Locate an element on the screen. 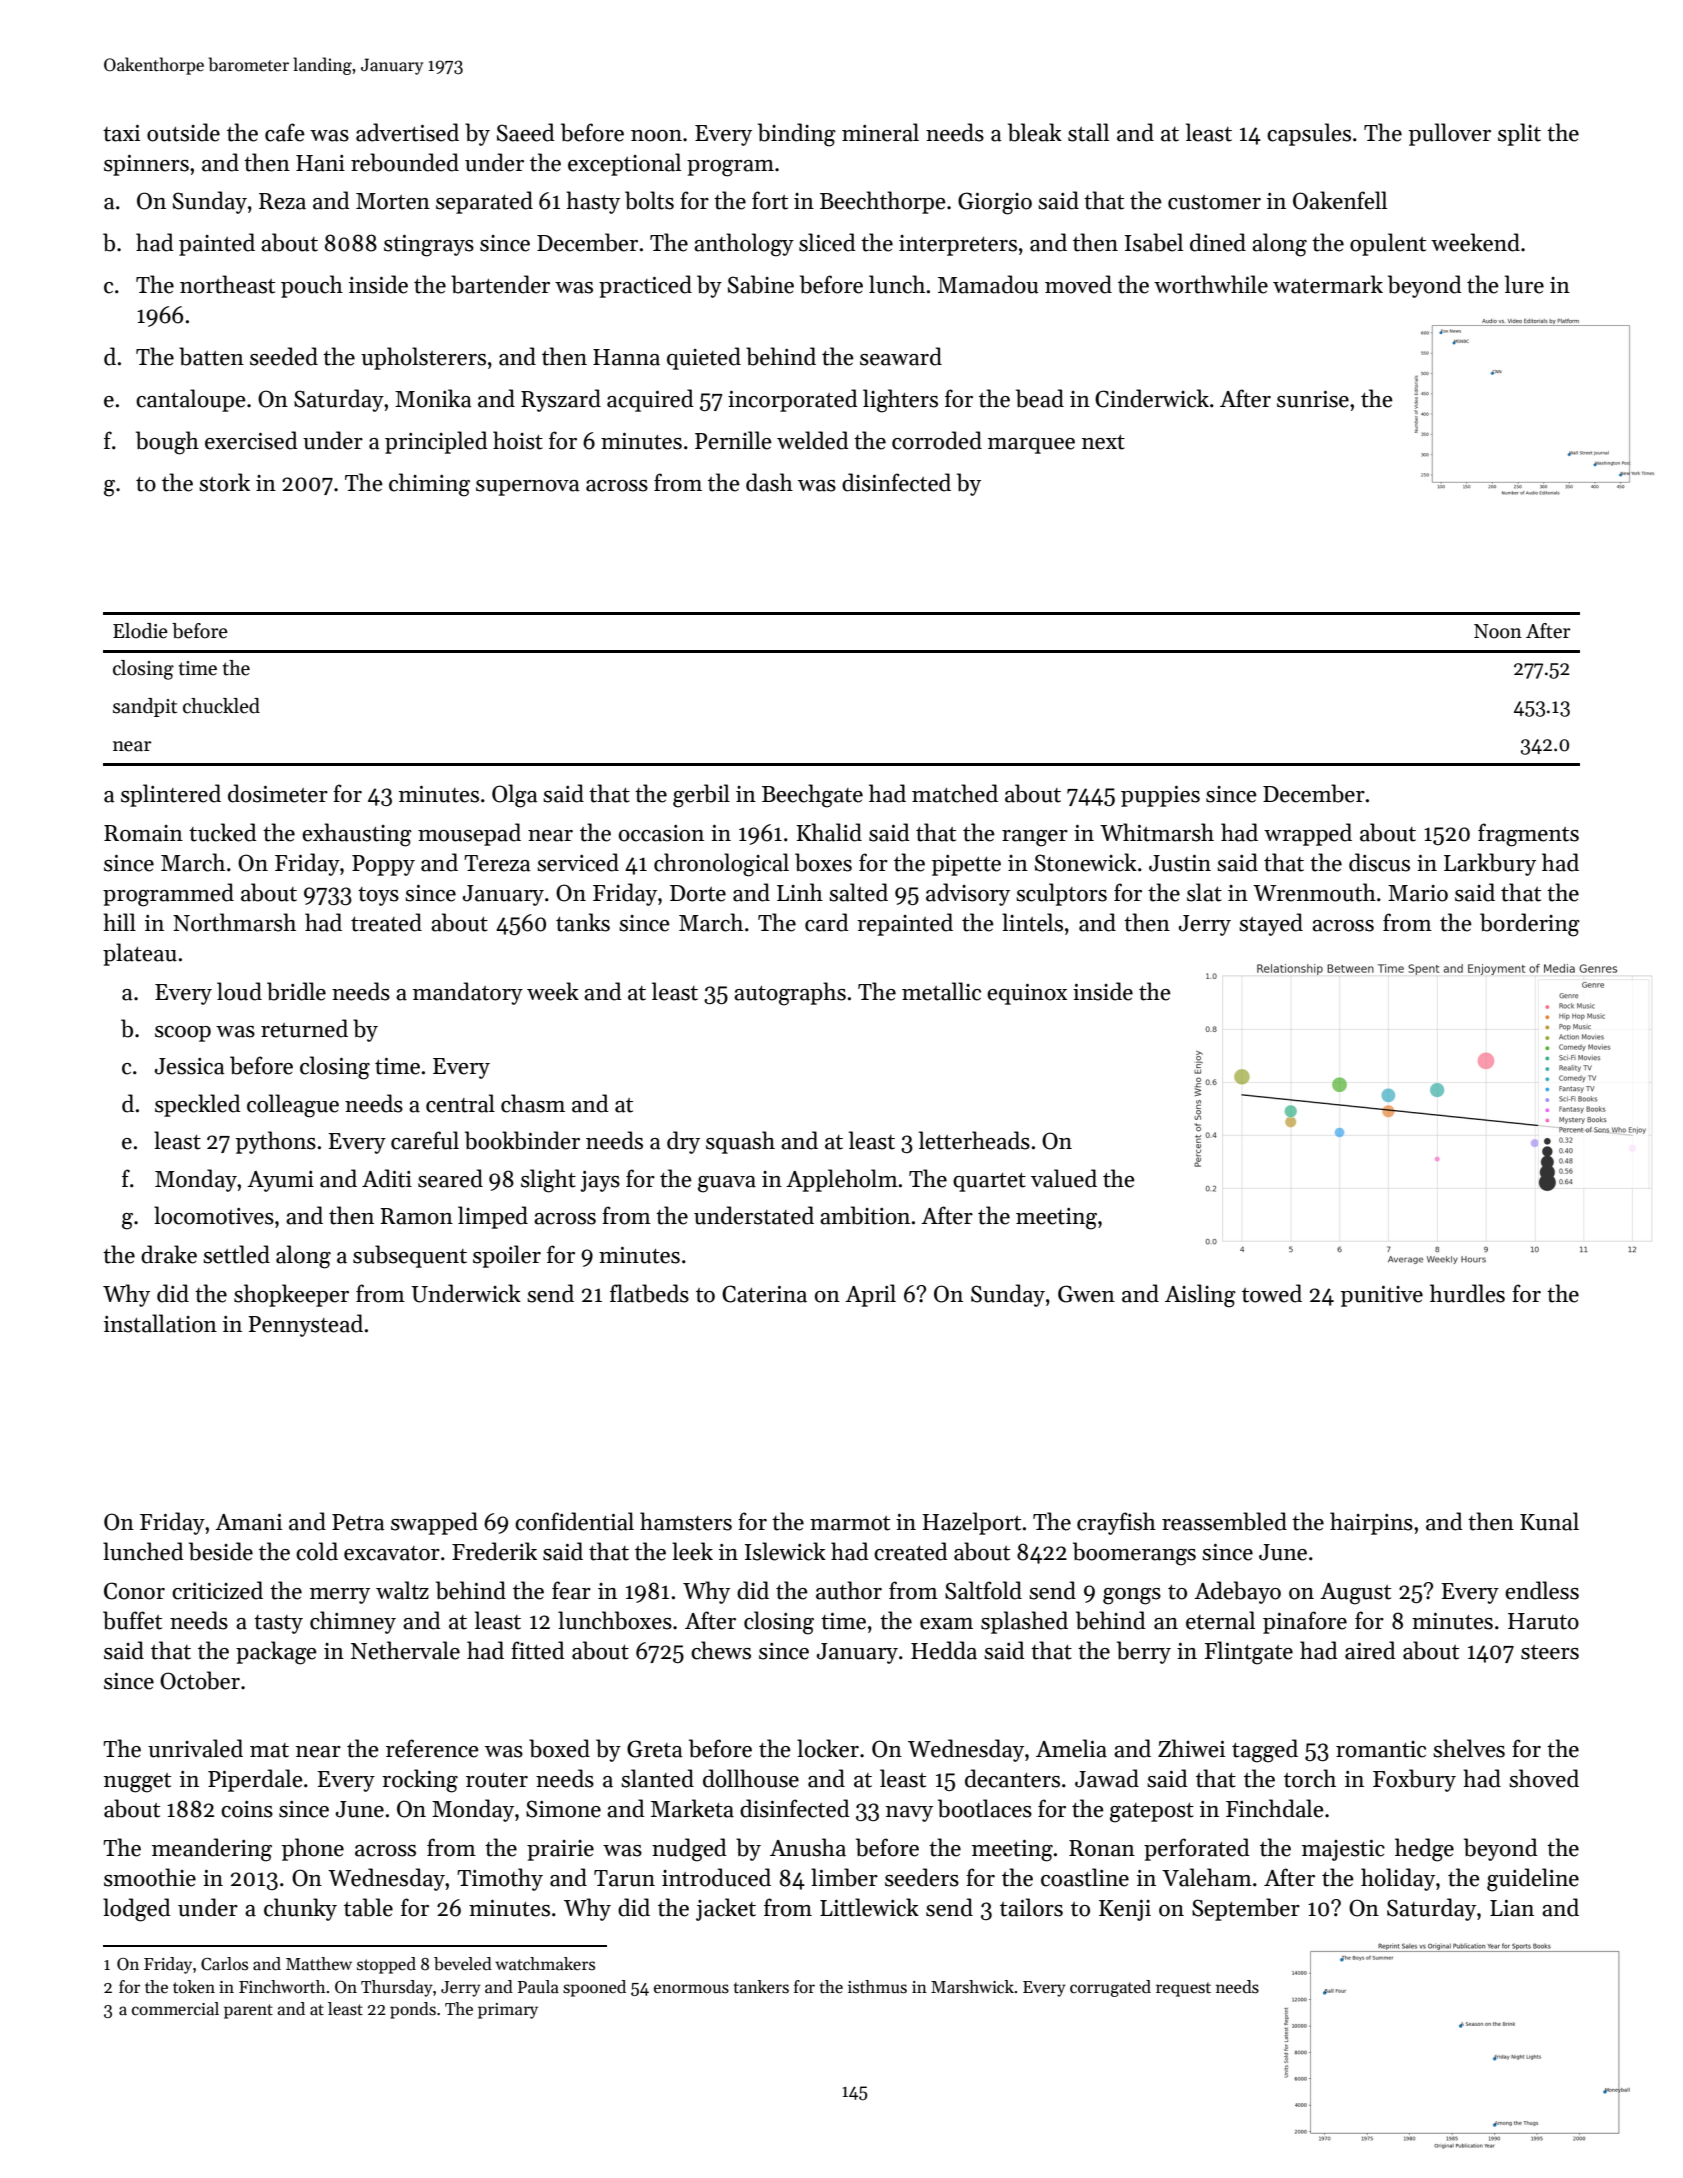  hurdles is located at coordinates (1467, 1293).
